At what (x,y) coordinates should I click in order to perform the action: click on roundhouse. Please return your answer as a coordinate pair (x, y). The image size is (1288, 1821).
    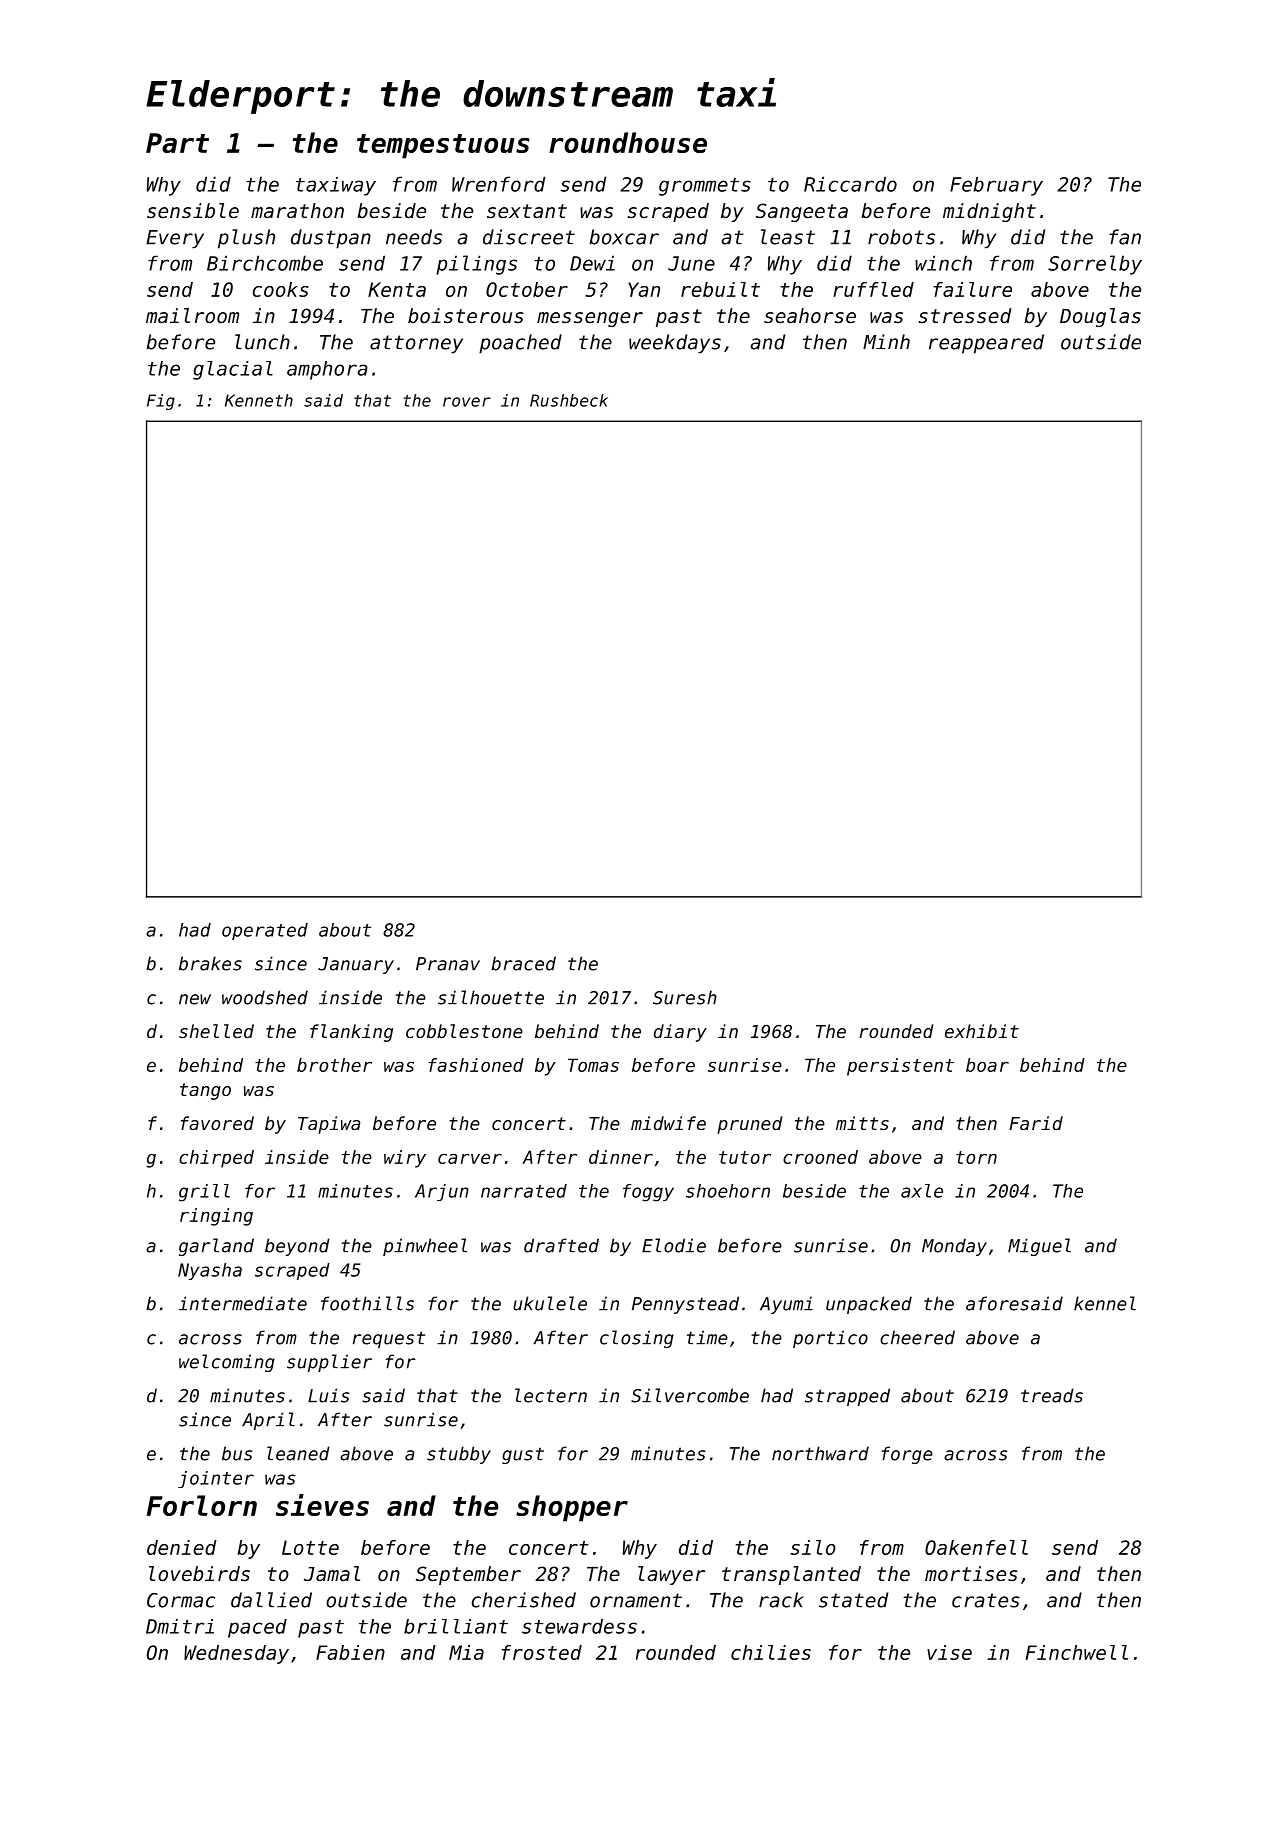
    Looking at the image, I should click on (628, 142).
